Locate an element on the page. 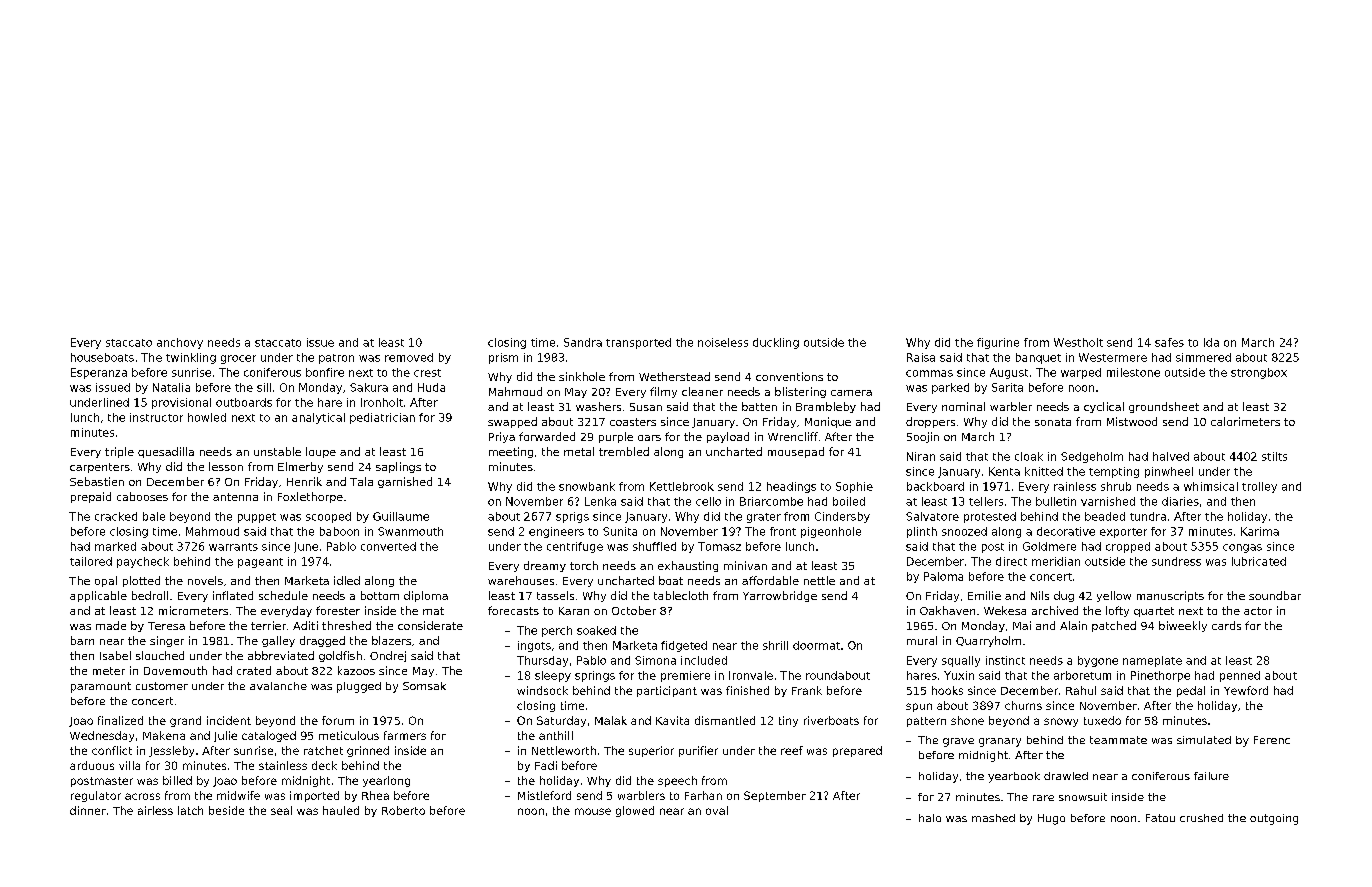 The image size is (1372, 887). outgoing is located at coordinates (1274, 819).
